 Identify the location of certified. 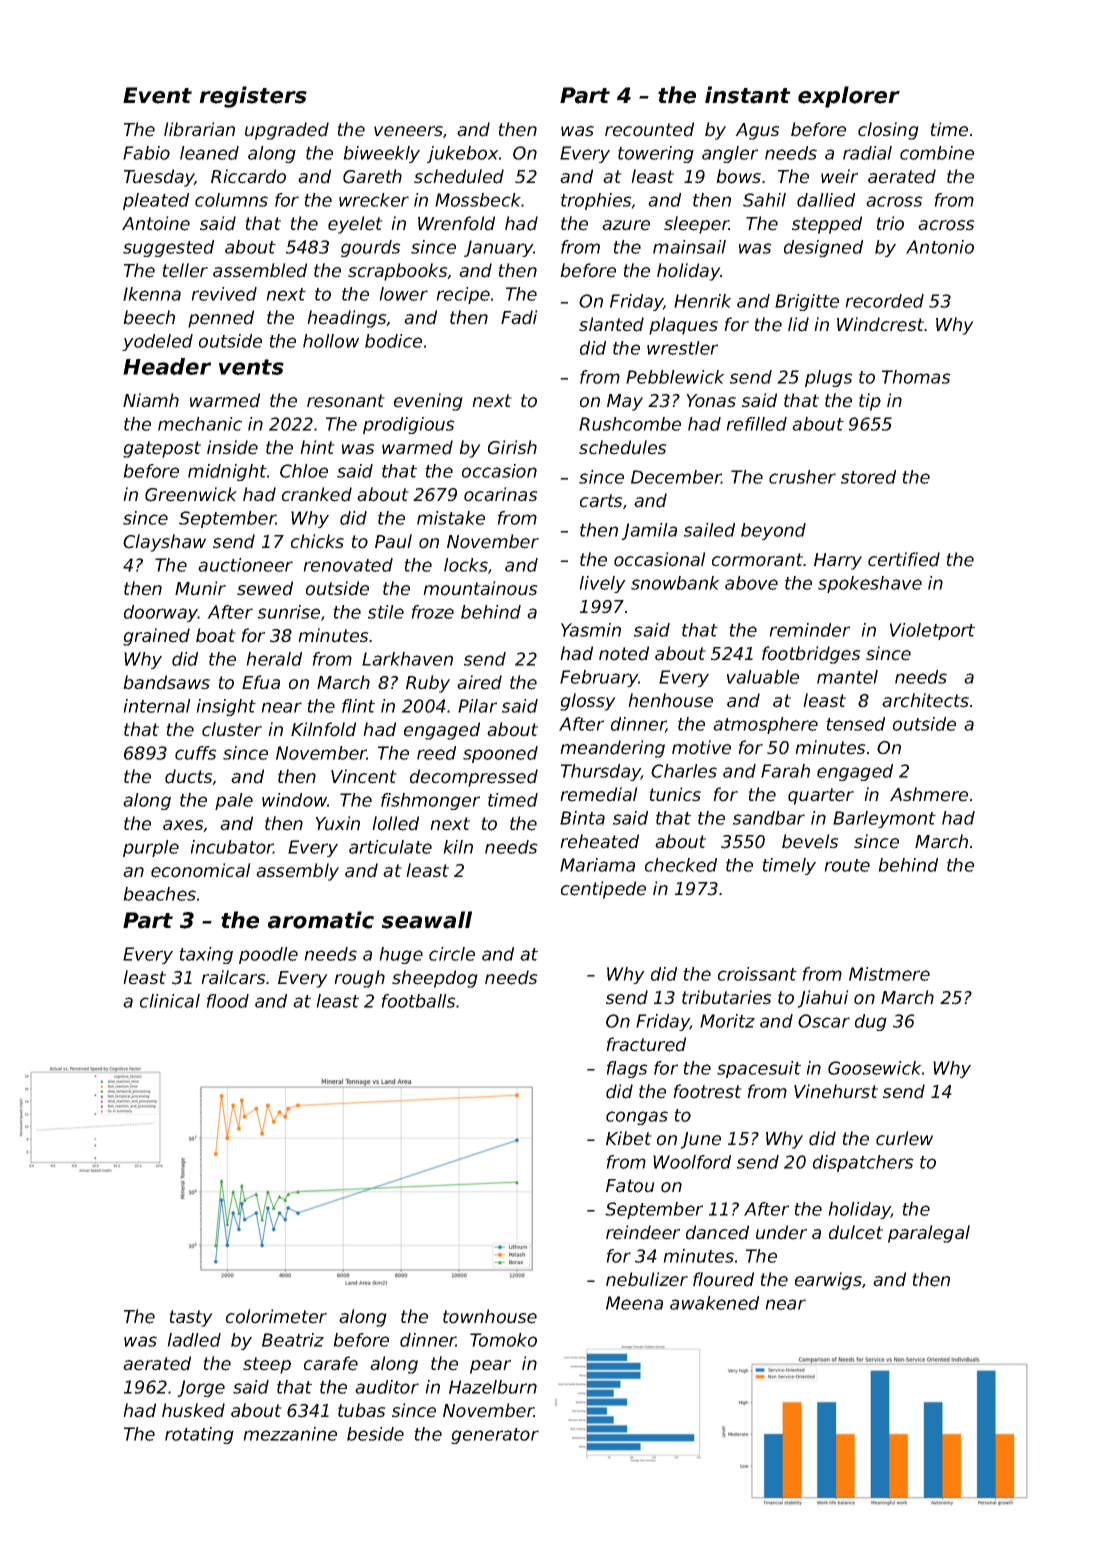
(904, 559).
